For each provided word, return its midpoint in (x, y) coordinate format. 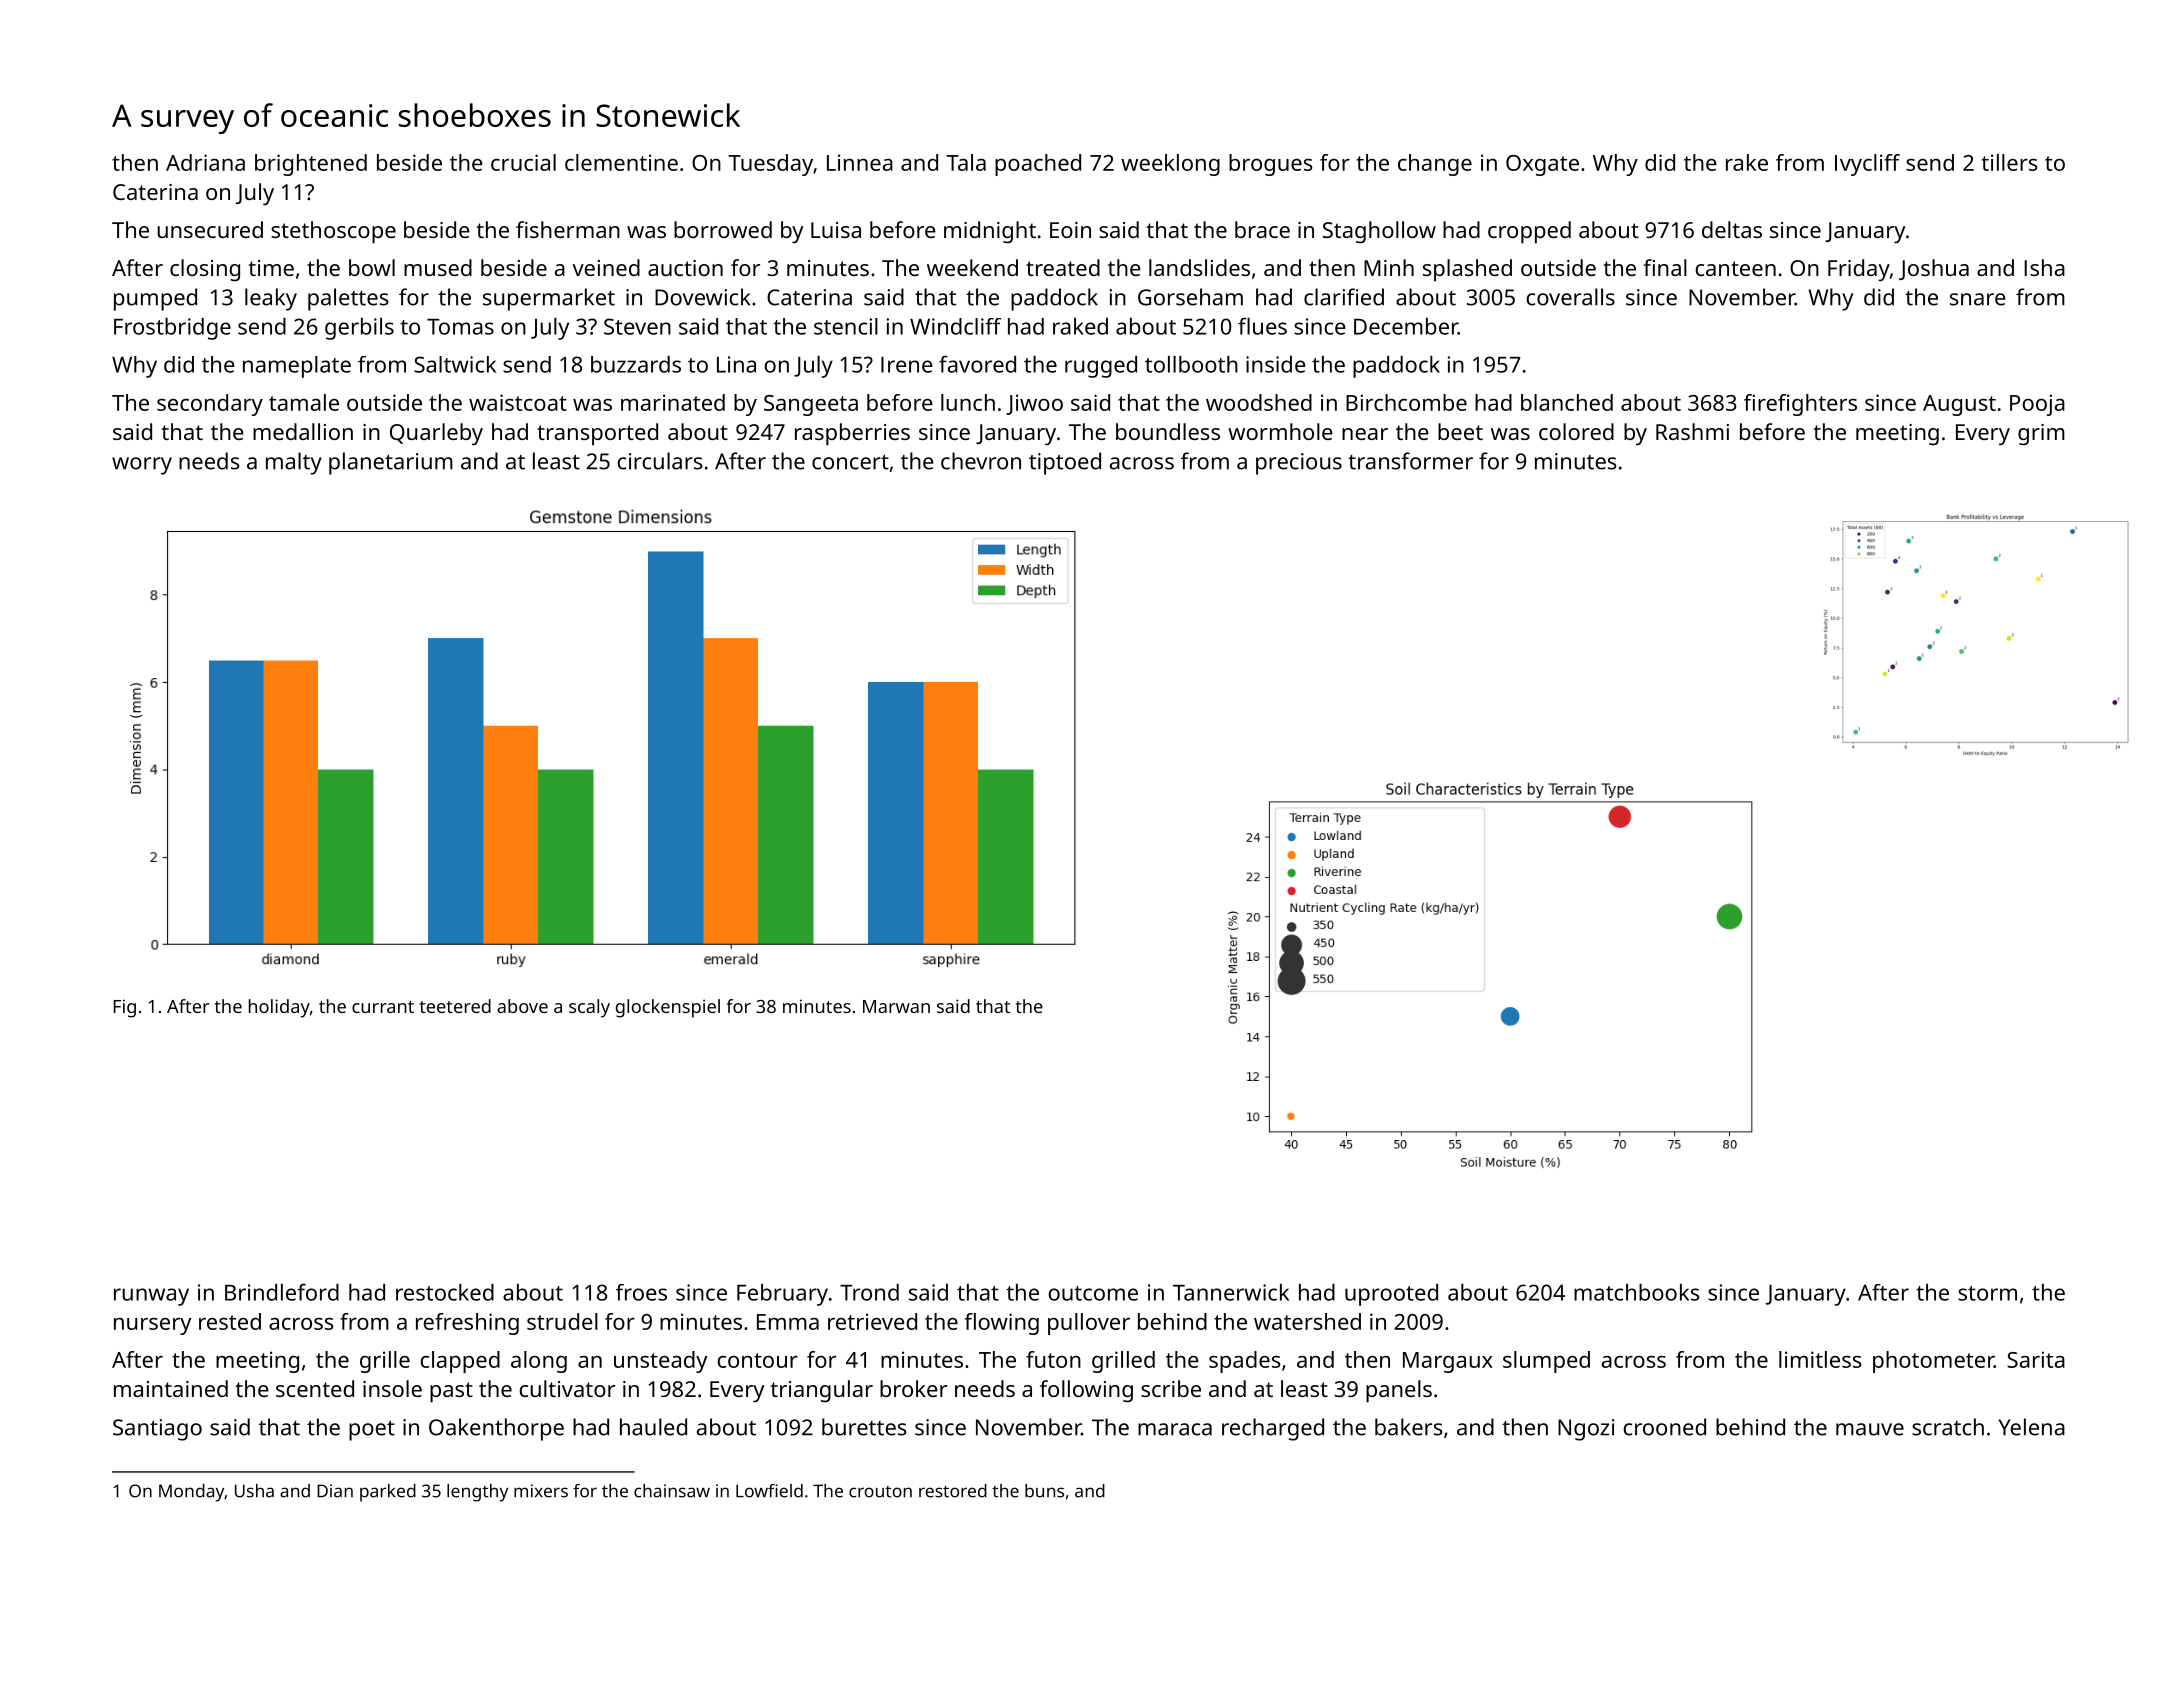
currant (383, 1007)
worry (142, 466)
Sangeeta (811, 405)
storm (1987, 1293)
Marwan (896, 1006)
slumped (1546, 1362)
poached (1038, 165)
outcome (1093, 1293)
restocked (445, 1292)
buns (1044, 1491)
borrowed (723, 229)
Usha (254, 1491)
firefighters (1800, 405)
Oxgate (1542, 165)
